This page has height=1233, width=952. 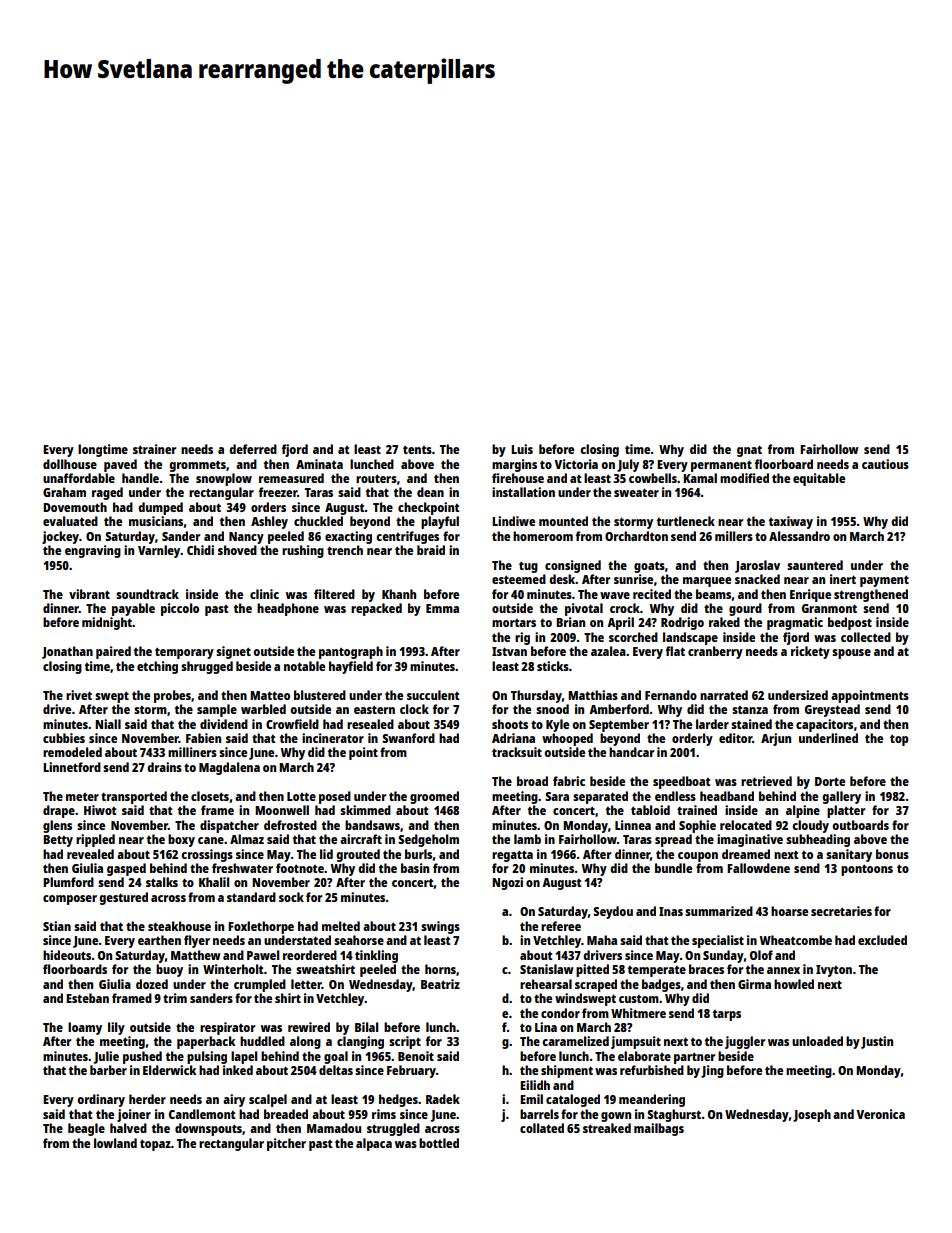 I want to click on clanging, so click(x=360, y=1042).
